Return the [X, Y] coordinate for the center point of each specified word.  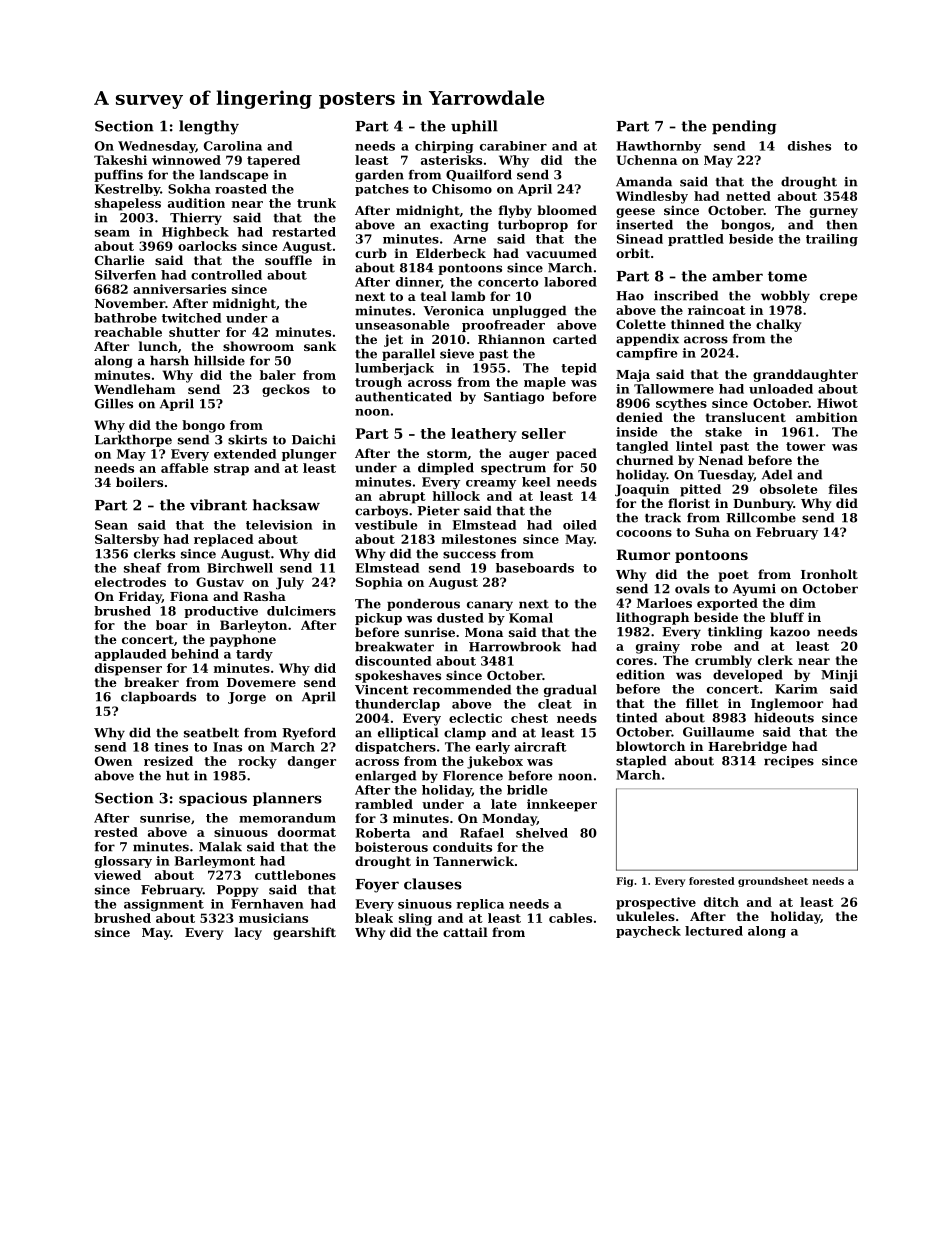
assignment [164, 905]
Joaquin [642, 490]
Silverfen [125, 275]
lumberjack [394, 369]
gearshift [304, 933]
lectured [714, 931]
